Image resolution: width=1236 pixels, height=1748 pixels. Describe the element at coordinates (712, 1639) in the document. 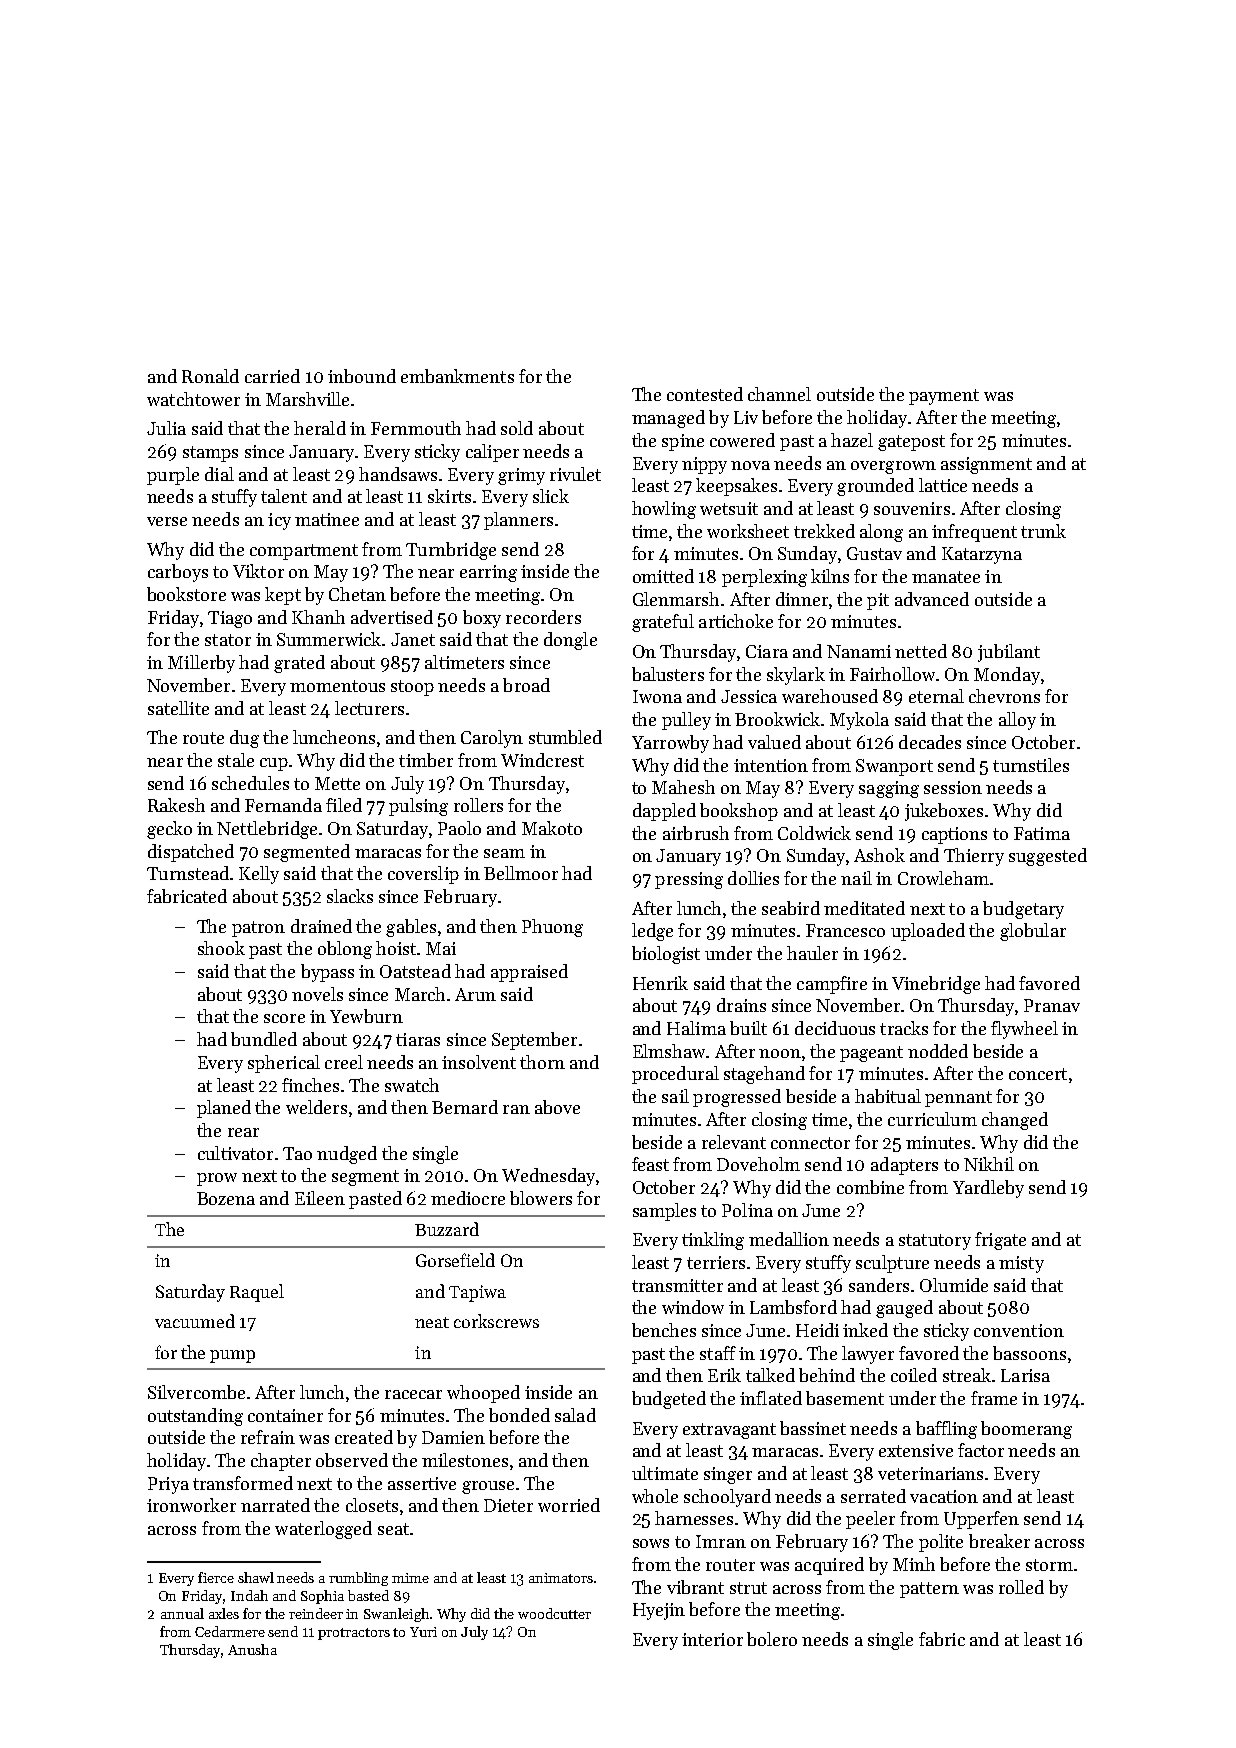

I see `interior` at that location.
